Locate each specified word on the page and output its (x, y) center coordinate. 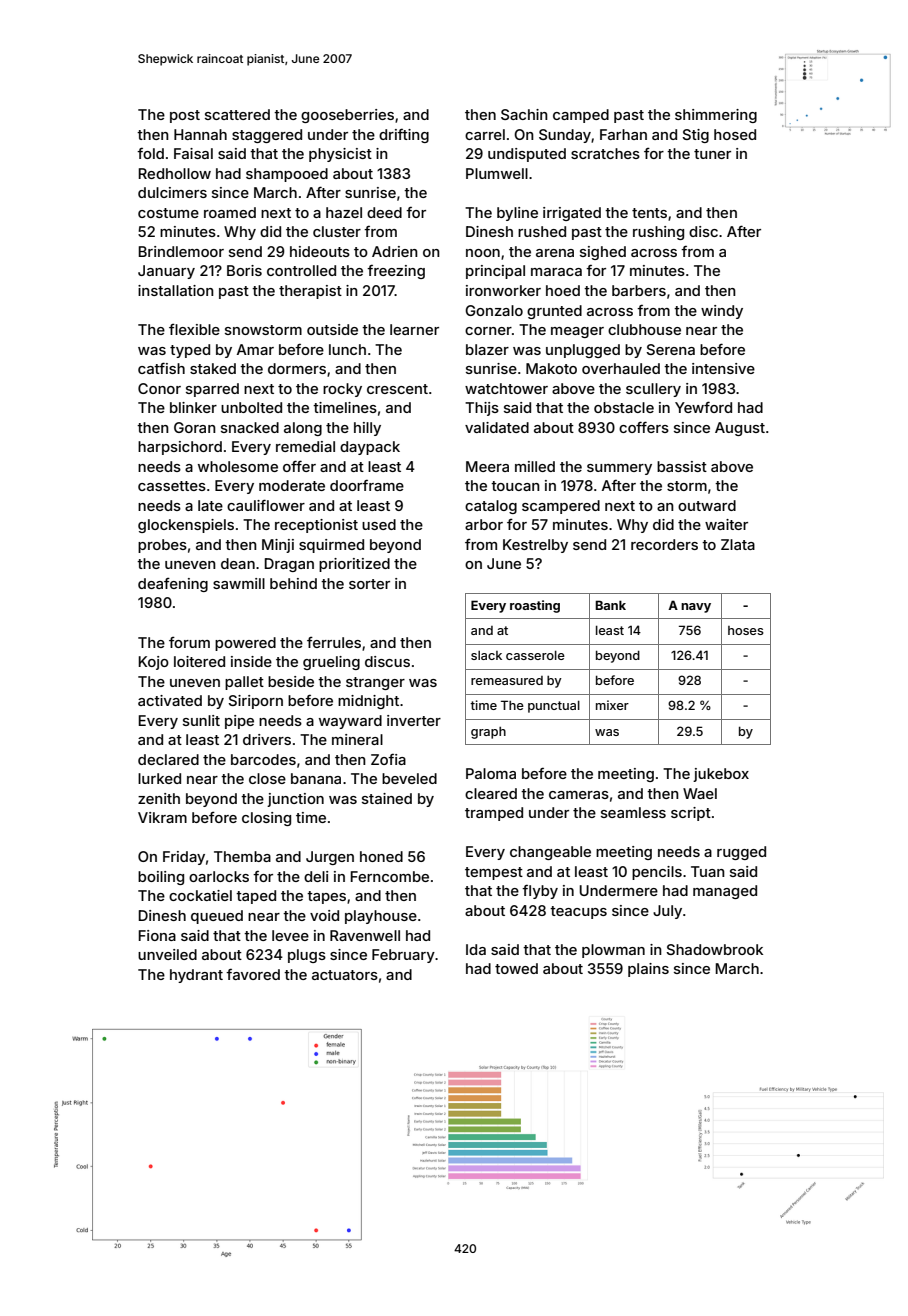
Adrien (395, 251)
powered (245, 644)
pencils (657, 873)
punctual (554, 707)
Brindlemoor (181, 251)
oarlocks (219, 876)
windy (722, 312)
